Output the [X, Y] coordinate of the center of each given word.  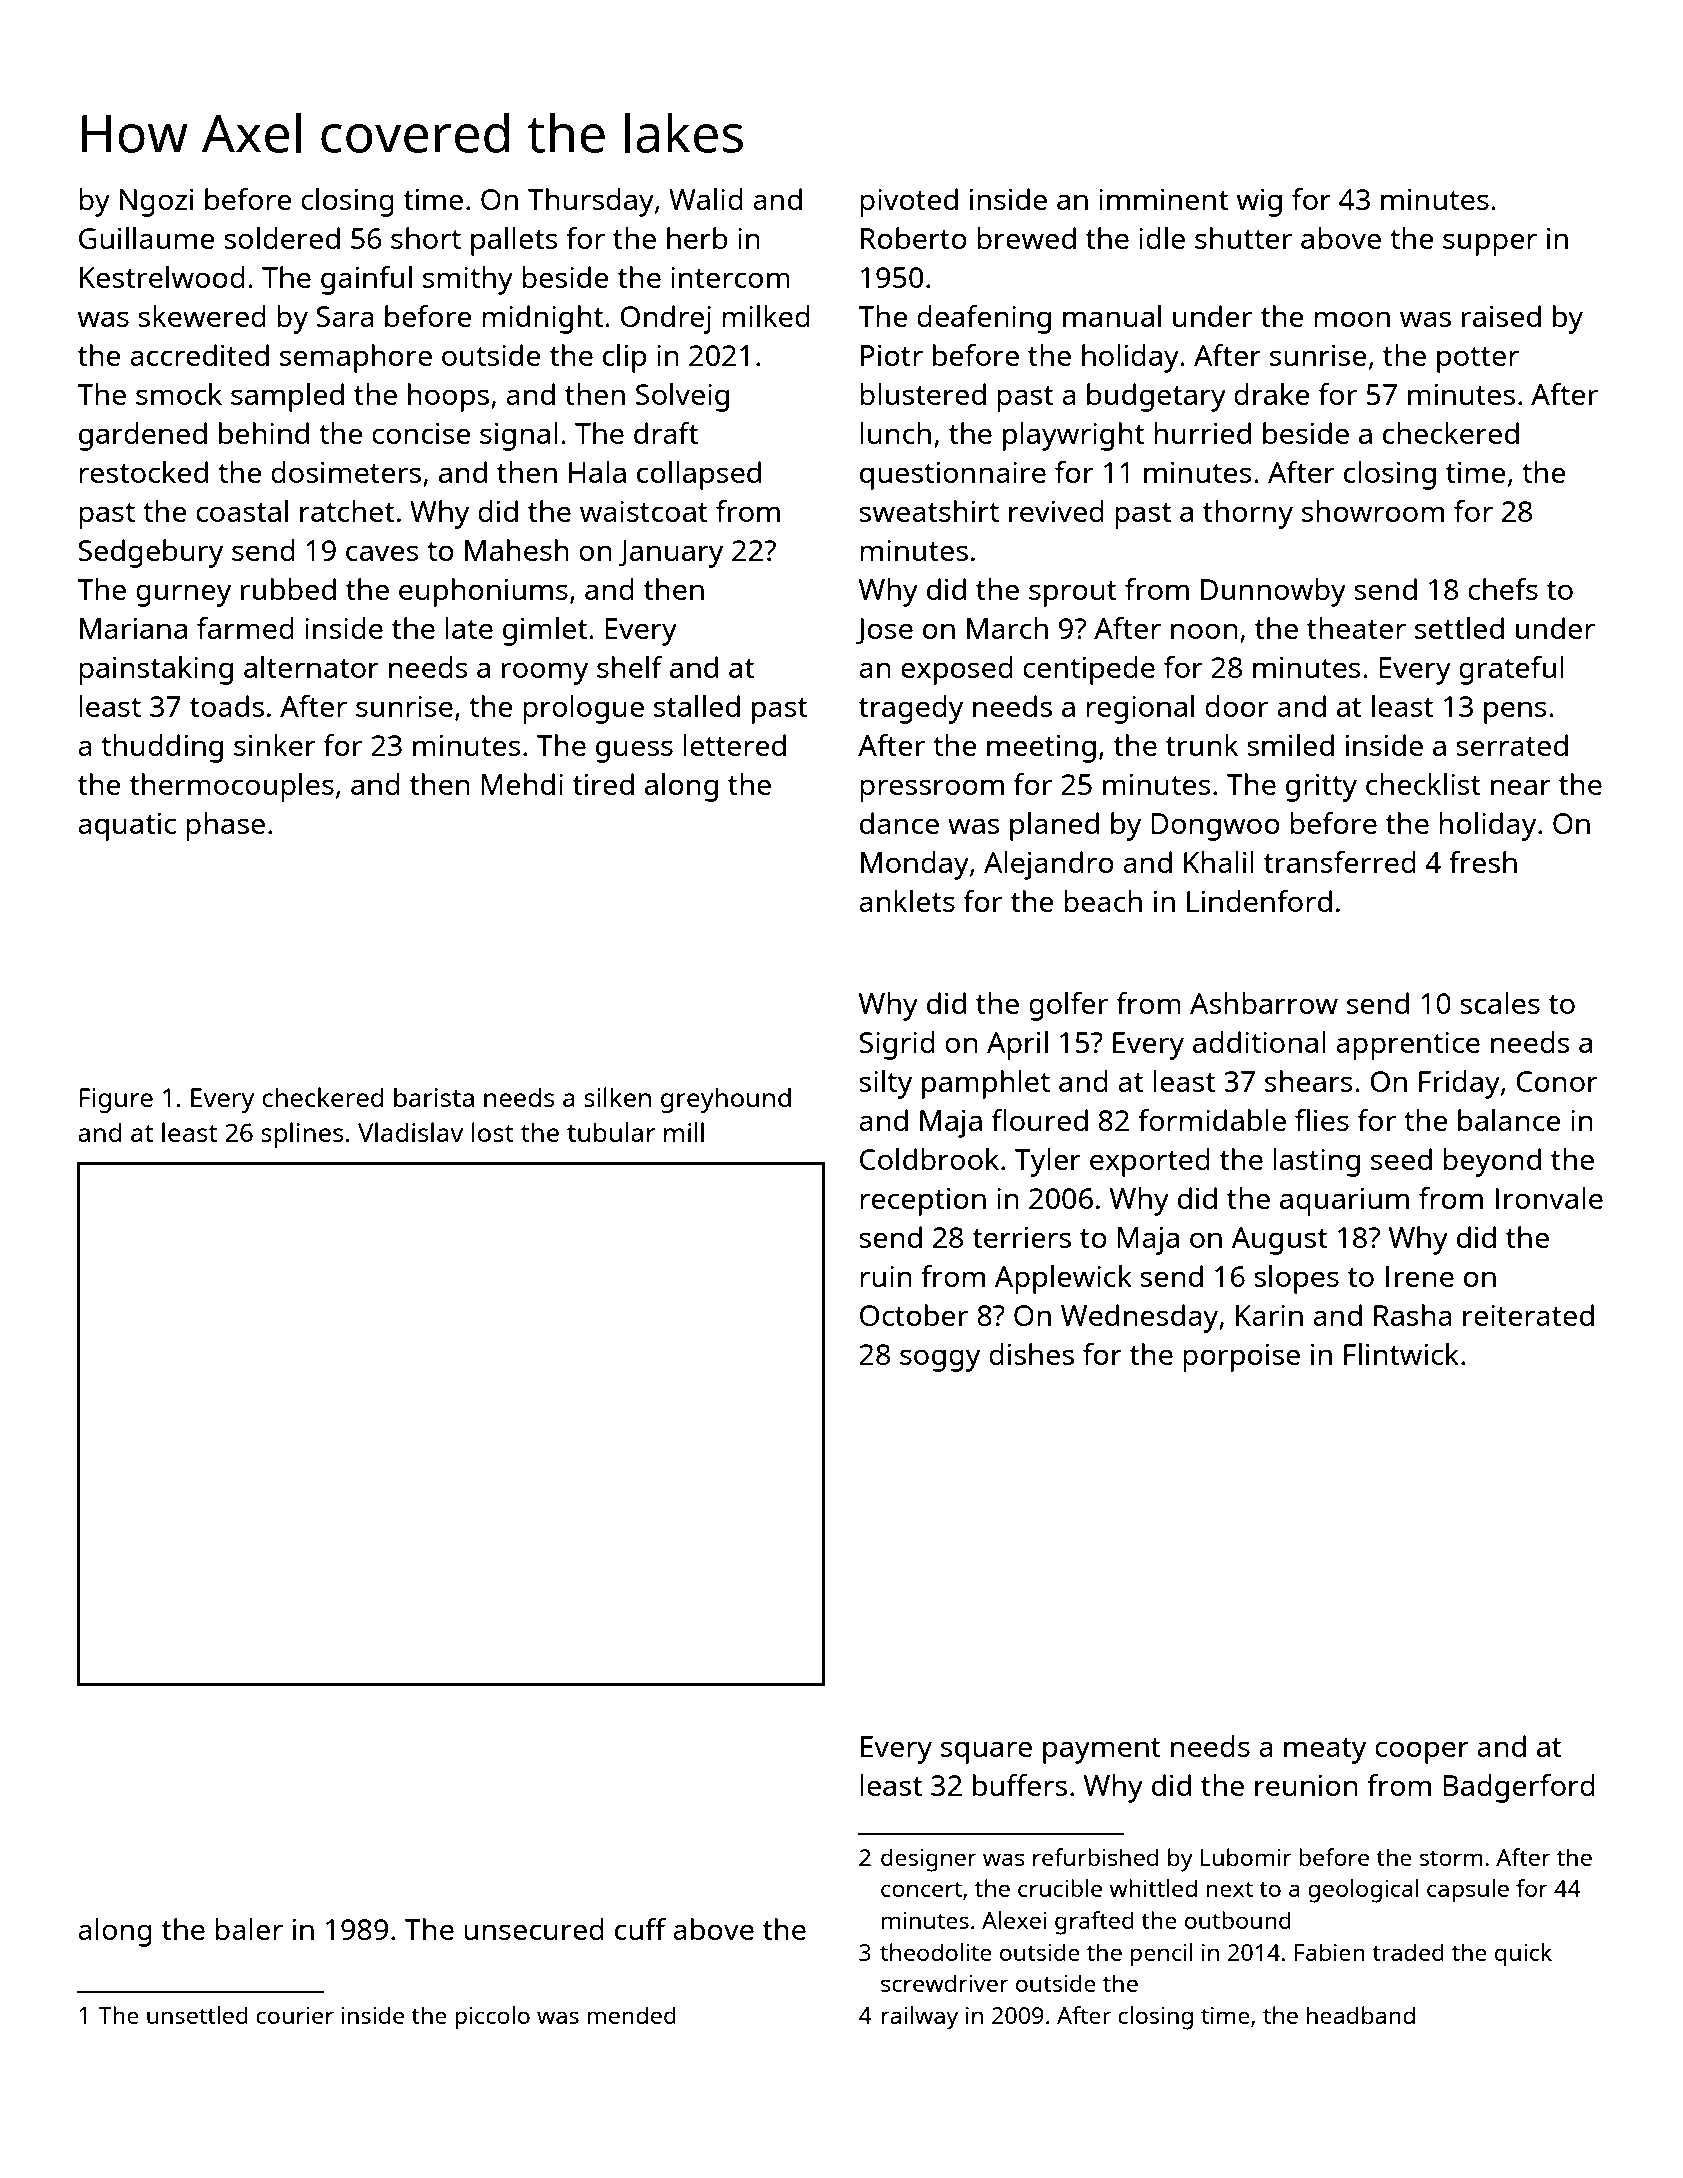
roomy [545, 673]
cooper [1422, 1752]
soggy [940, 1360]
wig [1259, 203]
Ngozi [157, 203]
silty [885, 1084]
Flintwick [1401, 1354]
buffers [1020, 1785]
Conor [1557, 1081]
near [1521, 787]
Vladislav [410, 1132]
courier [295, 2015]
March [1007, 628]
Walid [706, 199]
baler [249, 1929]
